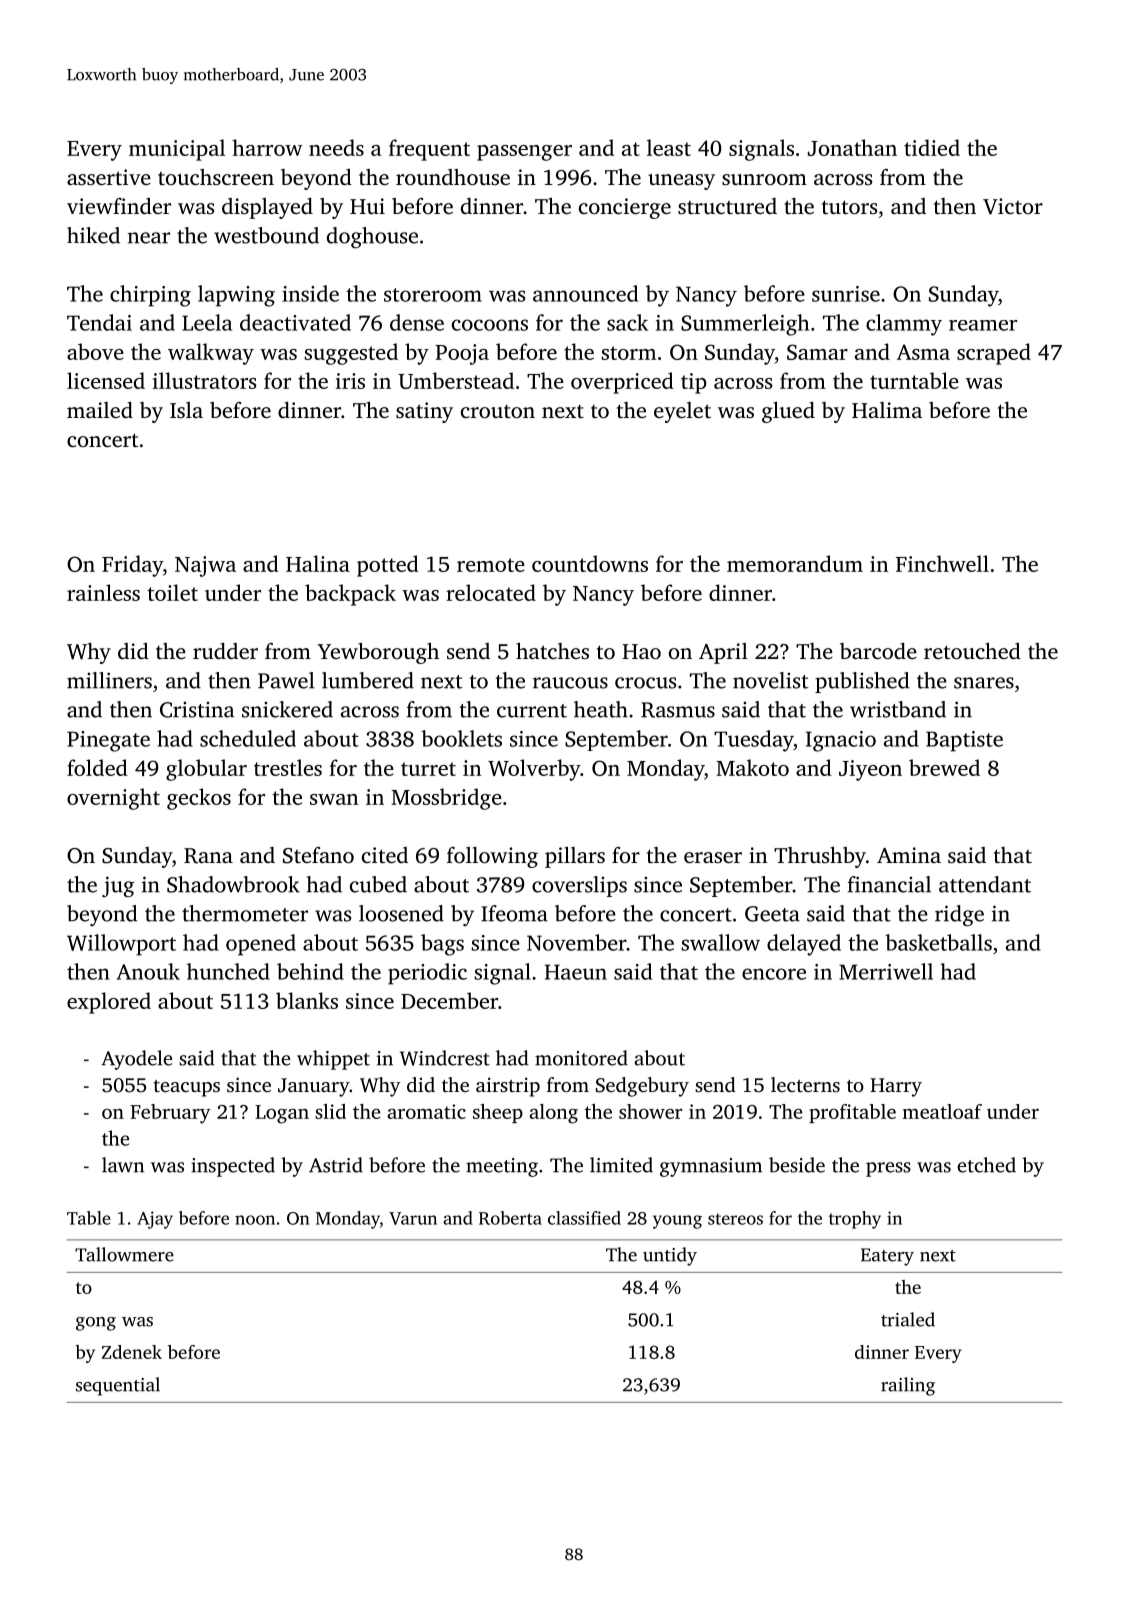 This page has width=1129, height=1604. Describe the element at coordinates (491, 592) in the page. I see `relocated` at that location.
